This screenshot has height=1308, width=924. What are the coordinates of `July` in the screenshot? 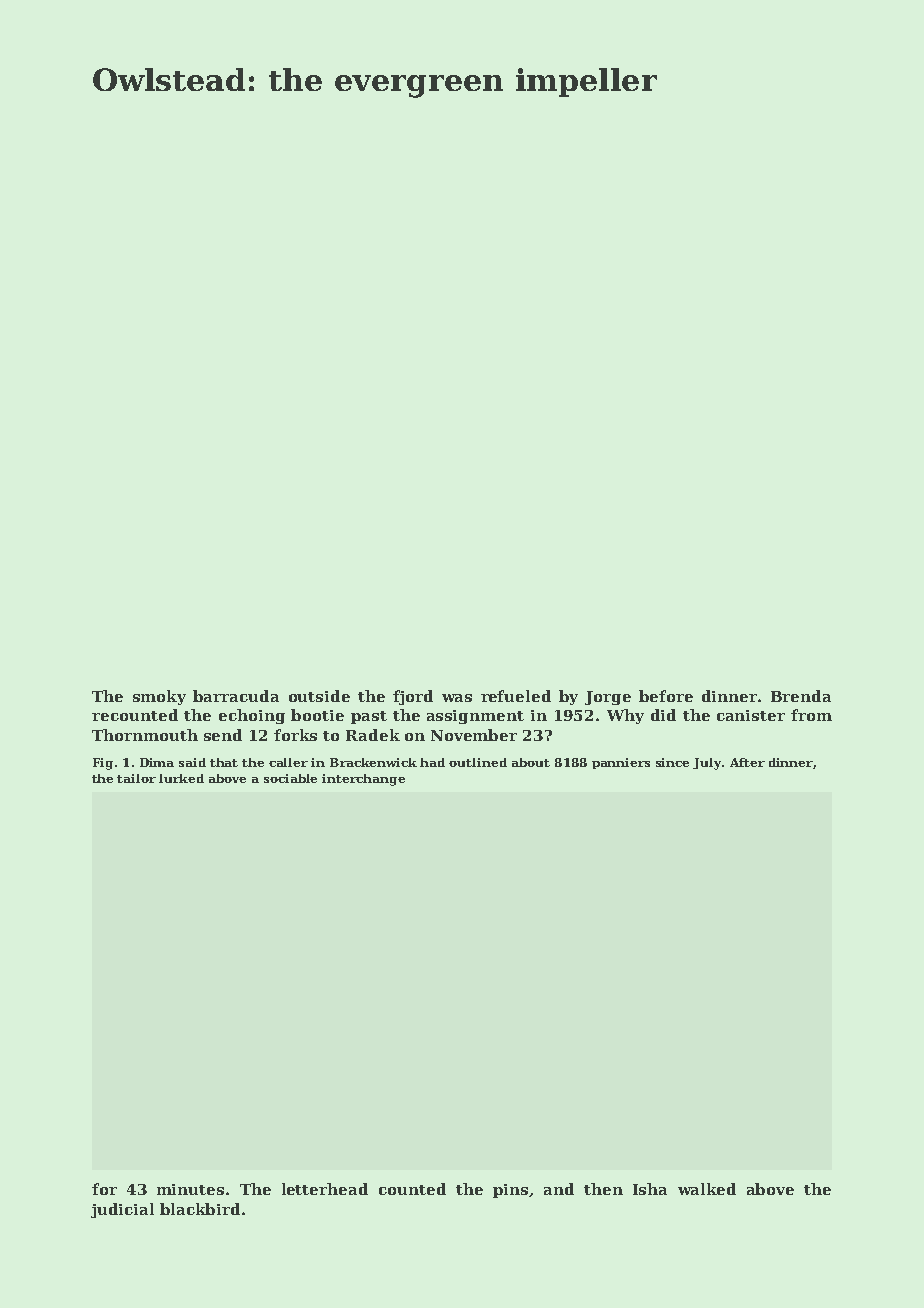 It's located at (707, 764).
